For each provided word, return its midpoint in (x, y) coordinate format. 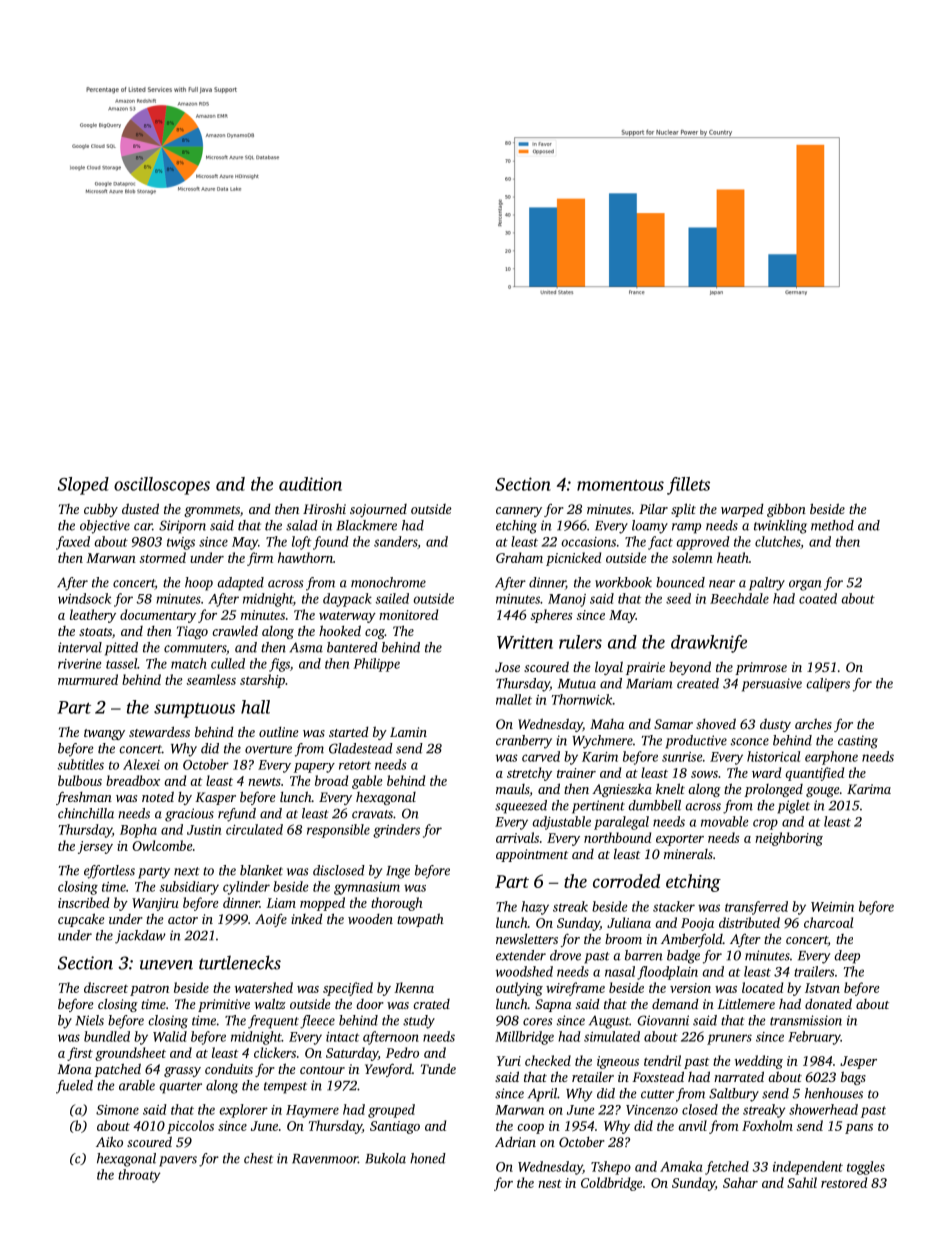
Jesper (858, 1062)
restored (844, 1182)
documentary (158, 616)
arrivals (517, 837)
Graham (519, 557)
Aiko (109, 1141)
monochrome (388, 582)
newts (264, 781)
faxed (73, 543)
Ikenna (414, 987)
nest (550, 1183)
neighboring (789, 839)
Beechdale (739, 598)
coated (818, 598)
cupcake (81, 920)
